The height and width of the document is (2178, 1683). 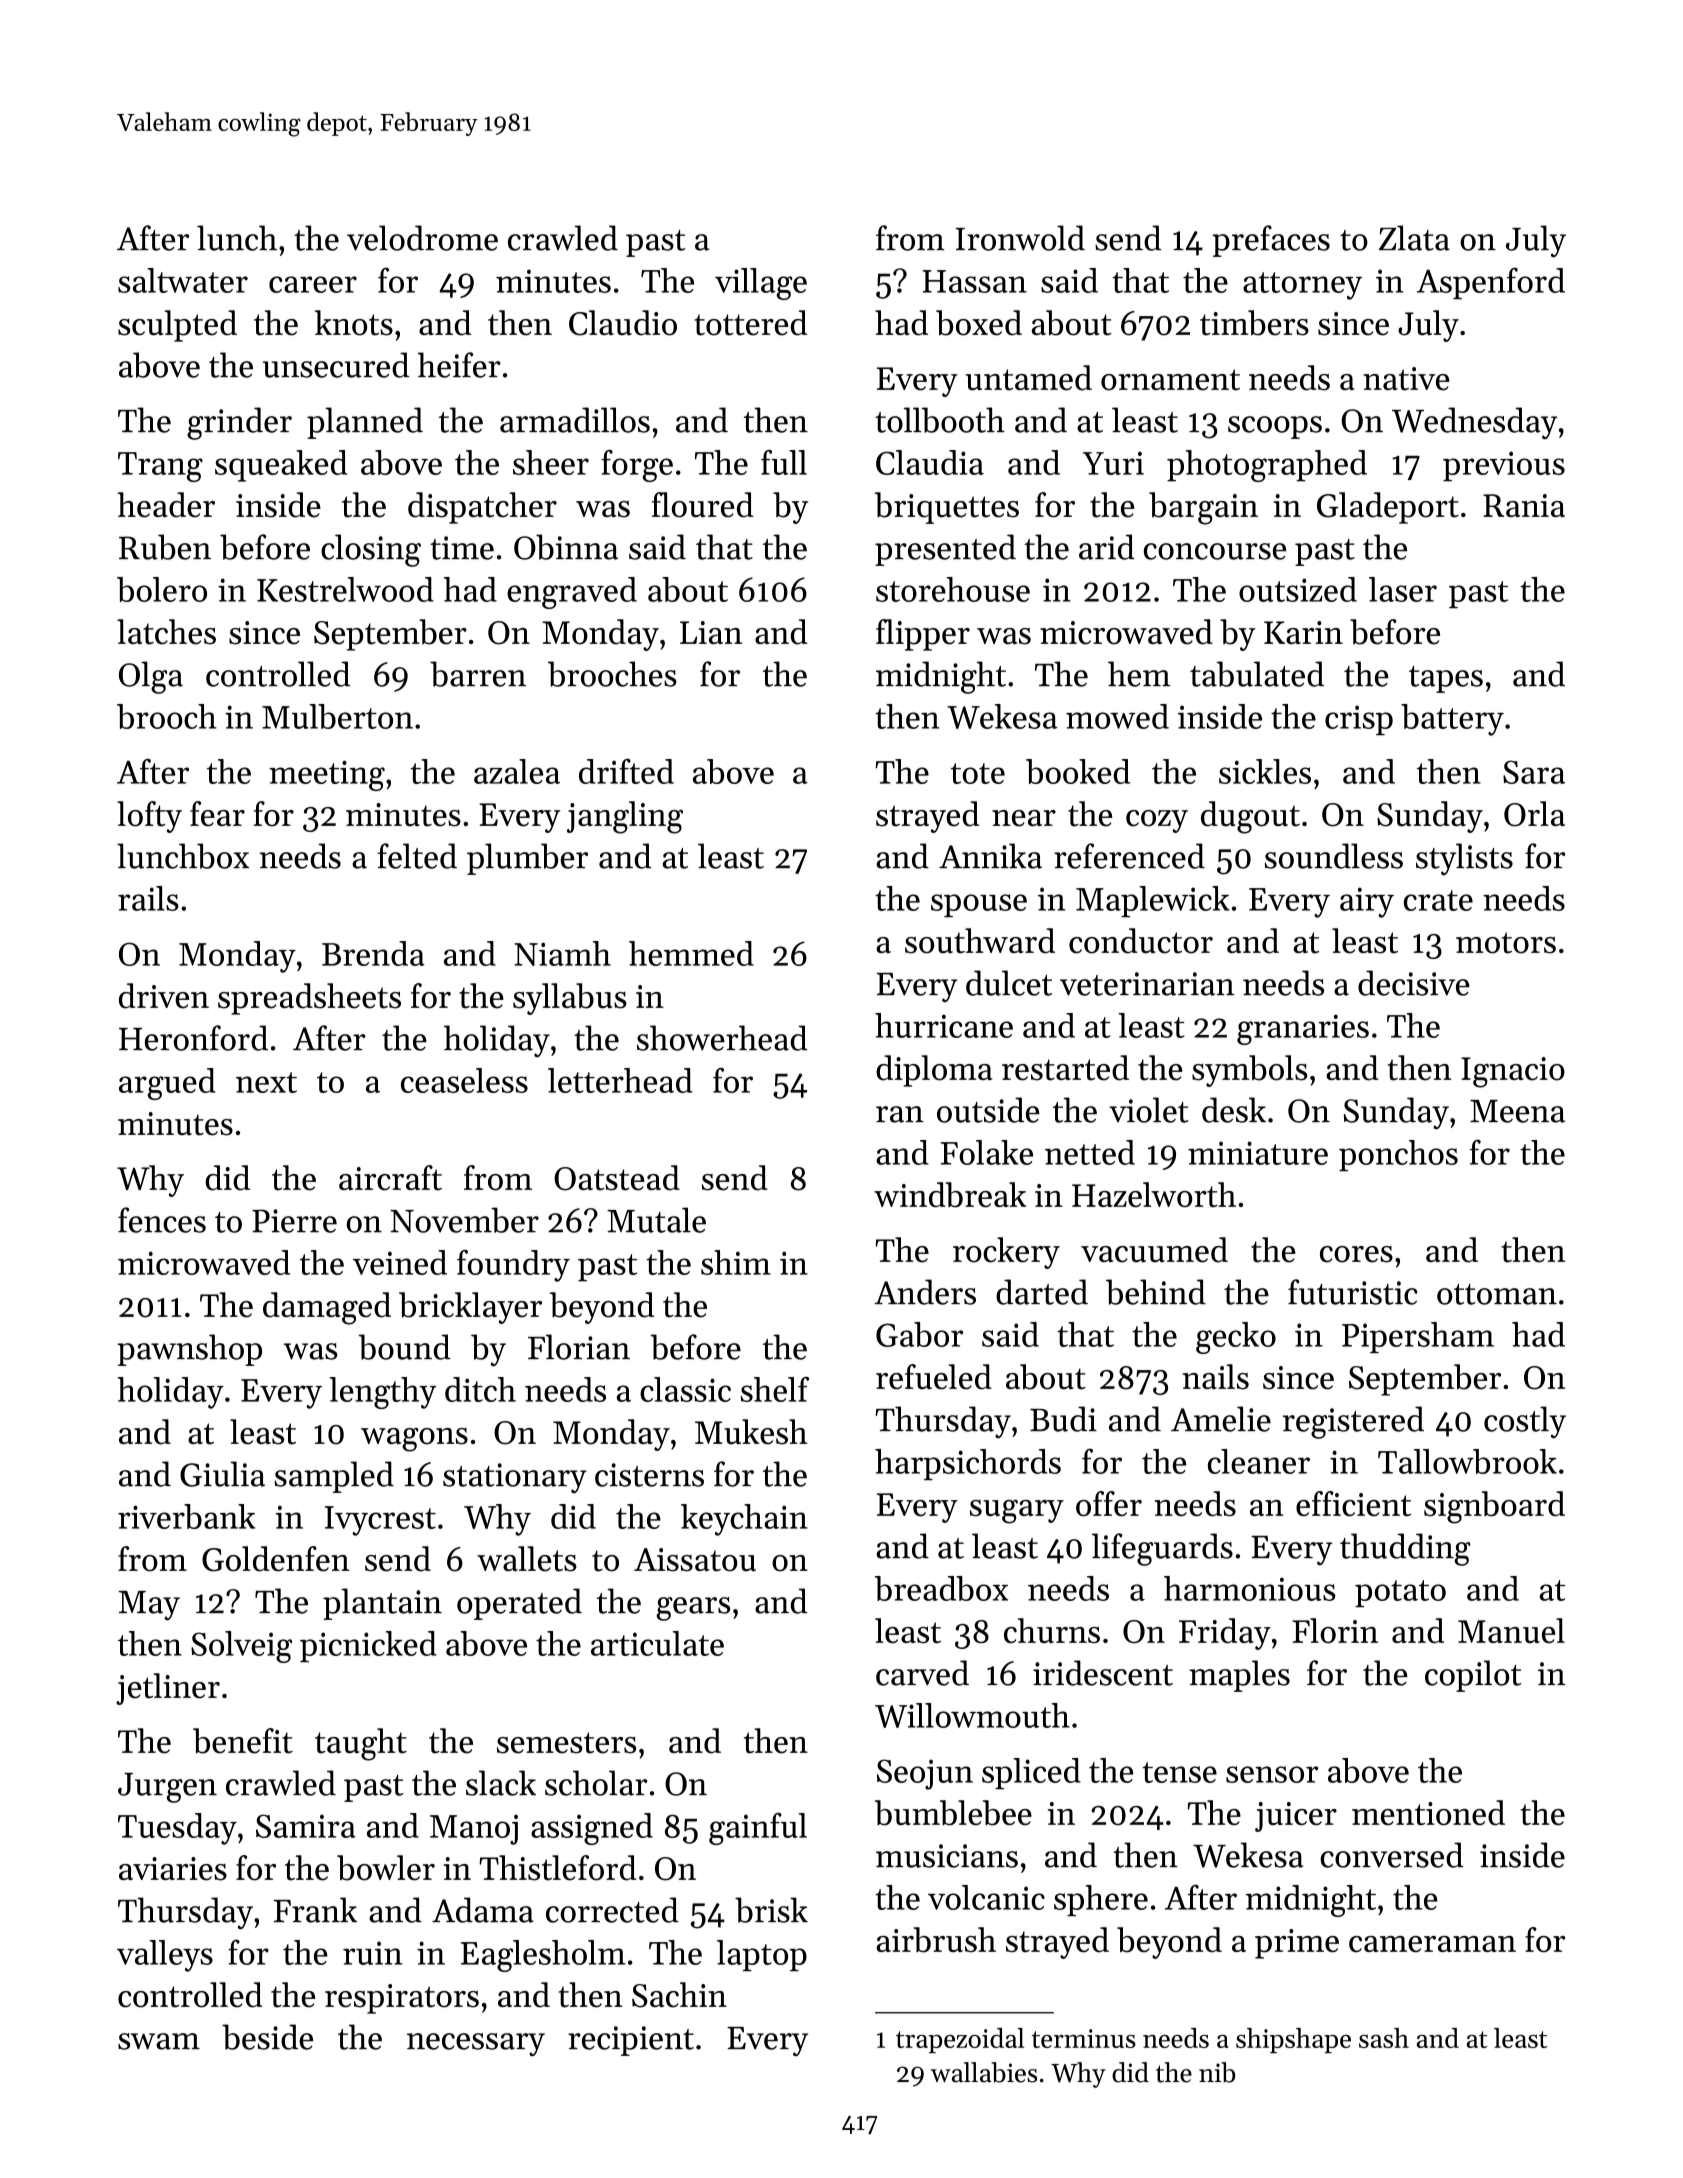 I want to click on Rania, so click(x=1524, y=505).
